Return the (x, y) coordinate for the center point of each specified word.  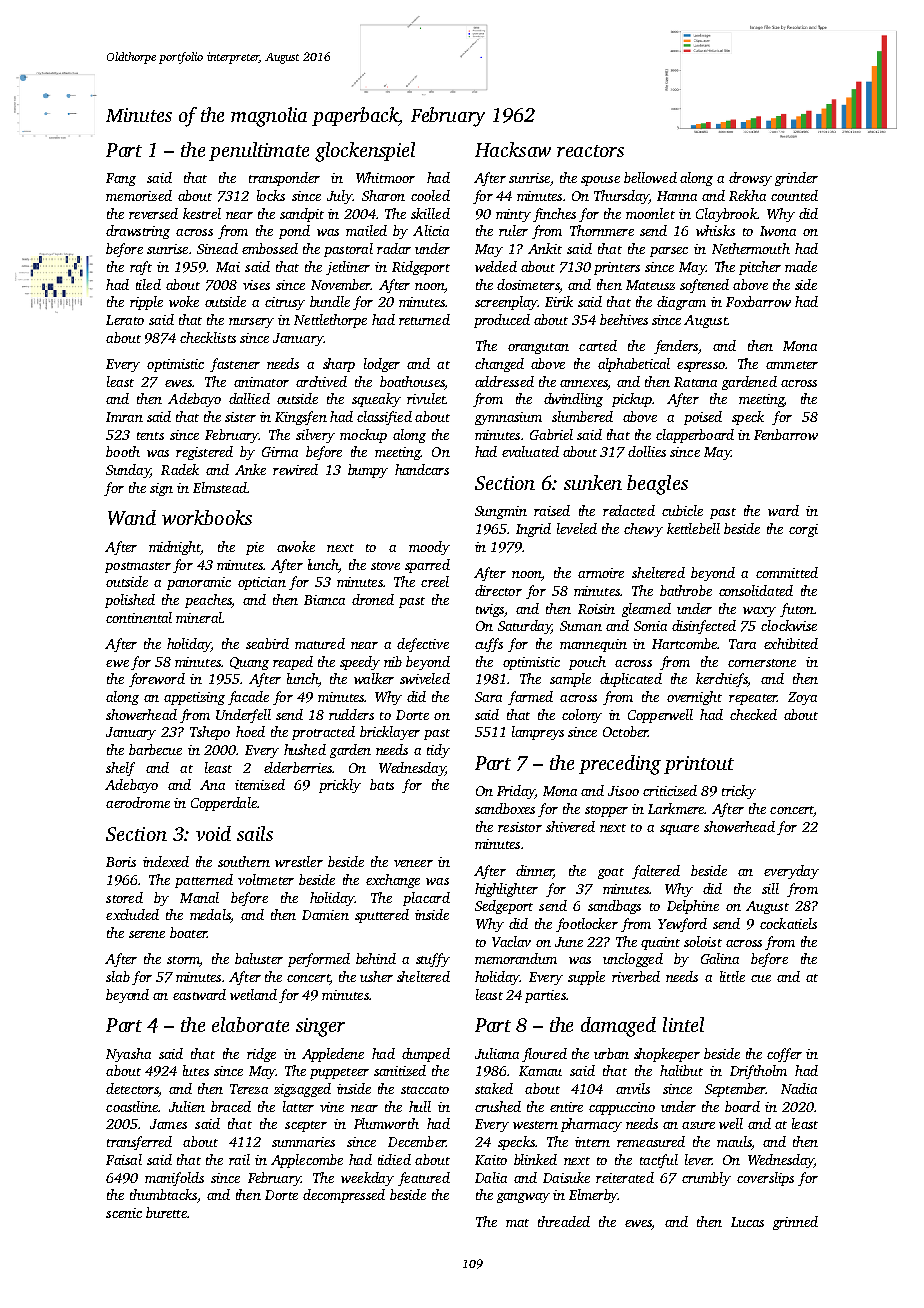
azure (698, 1125)
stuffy (433, 960)
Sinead (217, 248)
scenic (124, 1213)
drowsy (750, 179)
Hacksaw (513, 149)
